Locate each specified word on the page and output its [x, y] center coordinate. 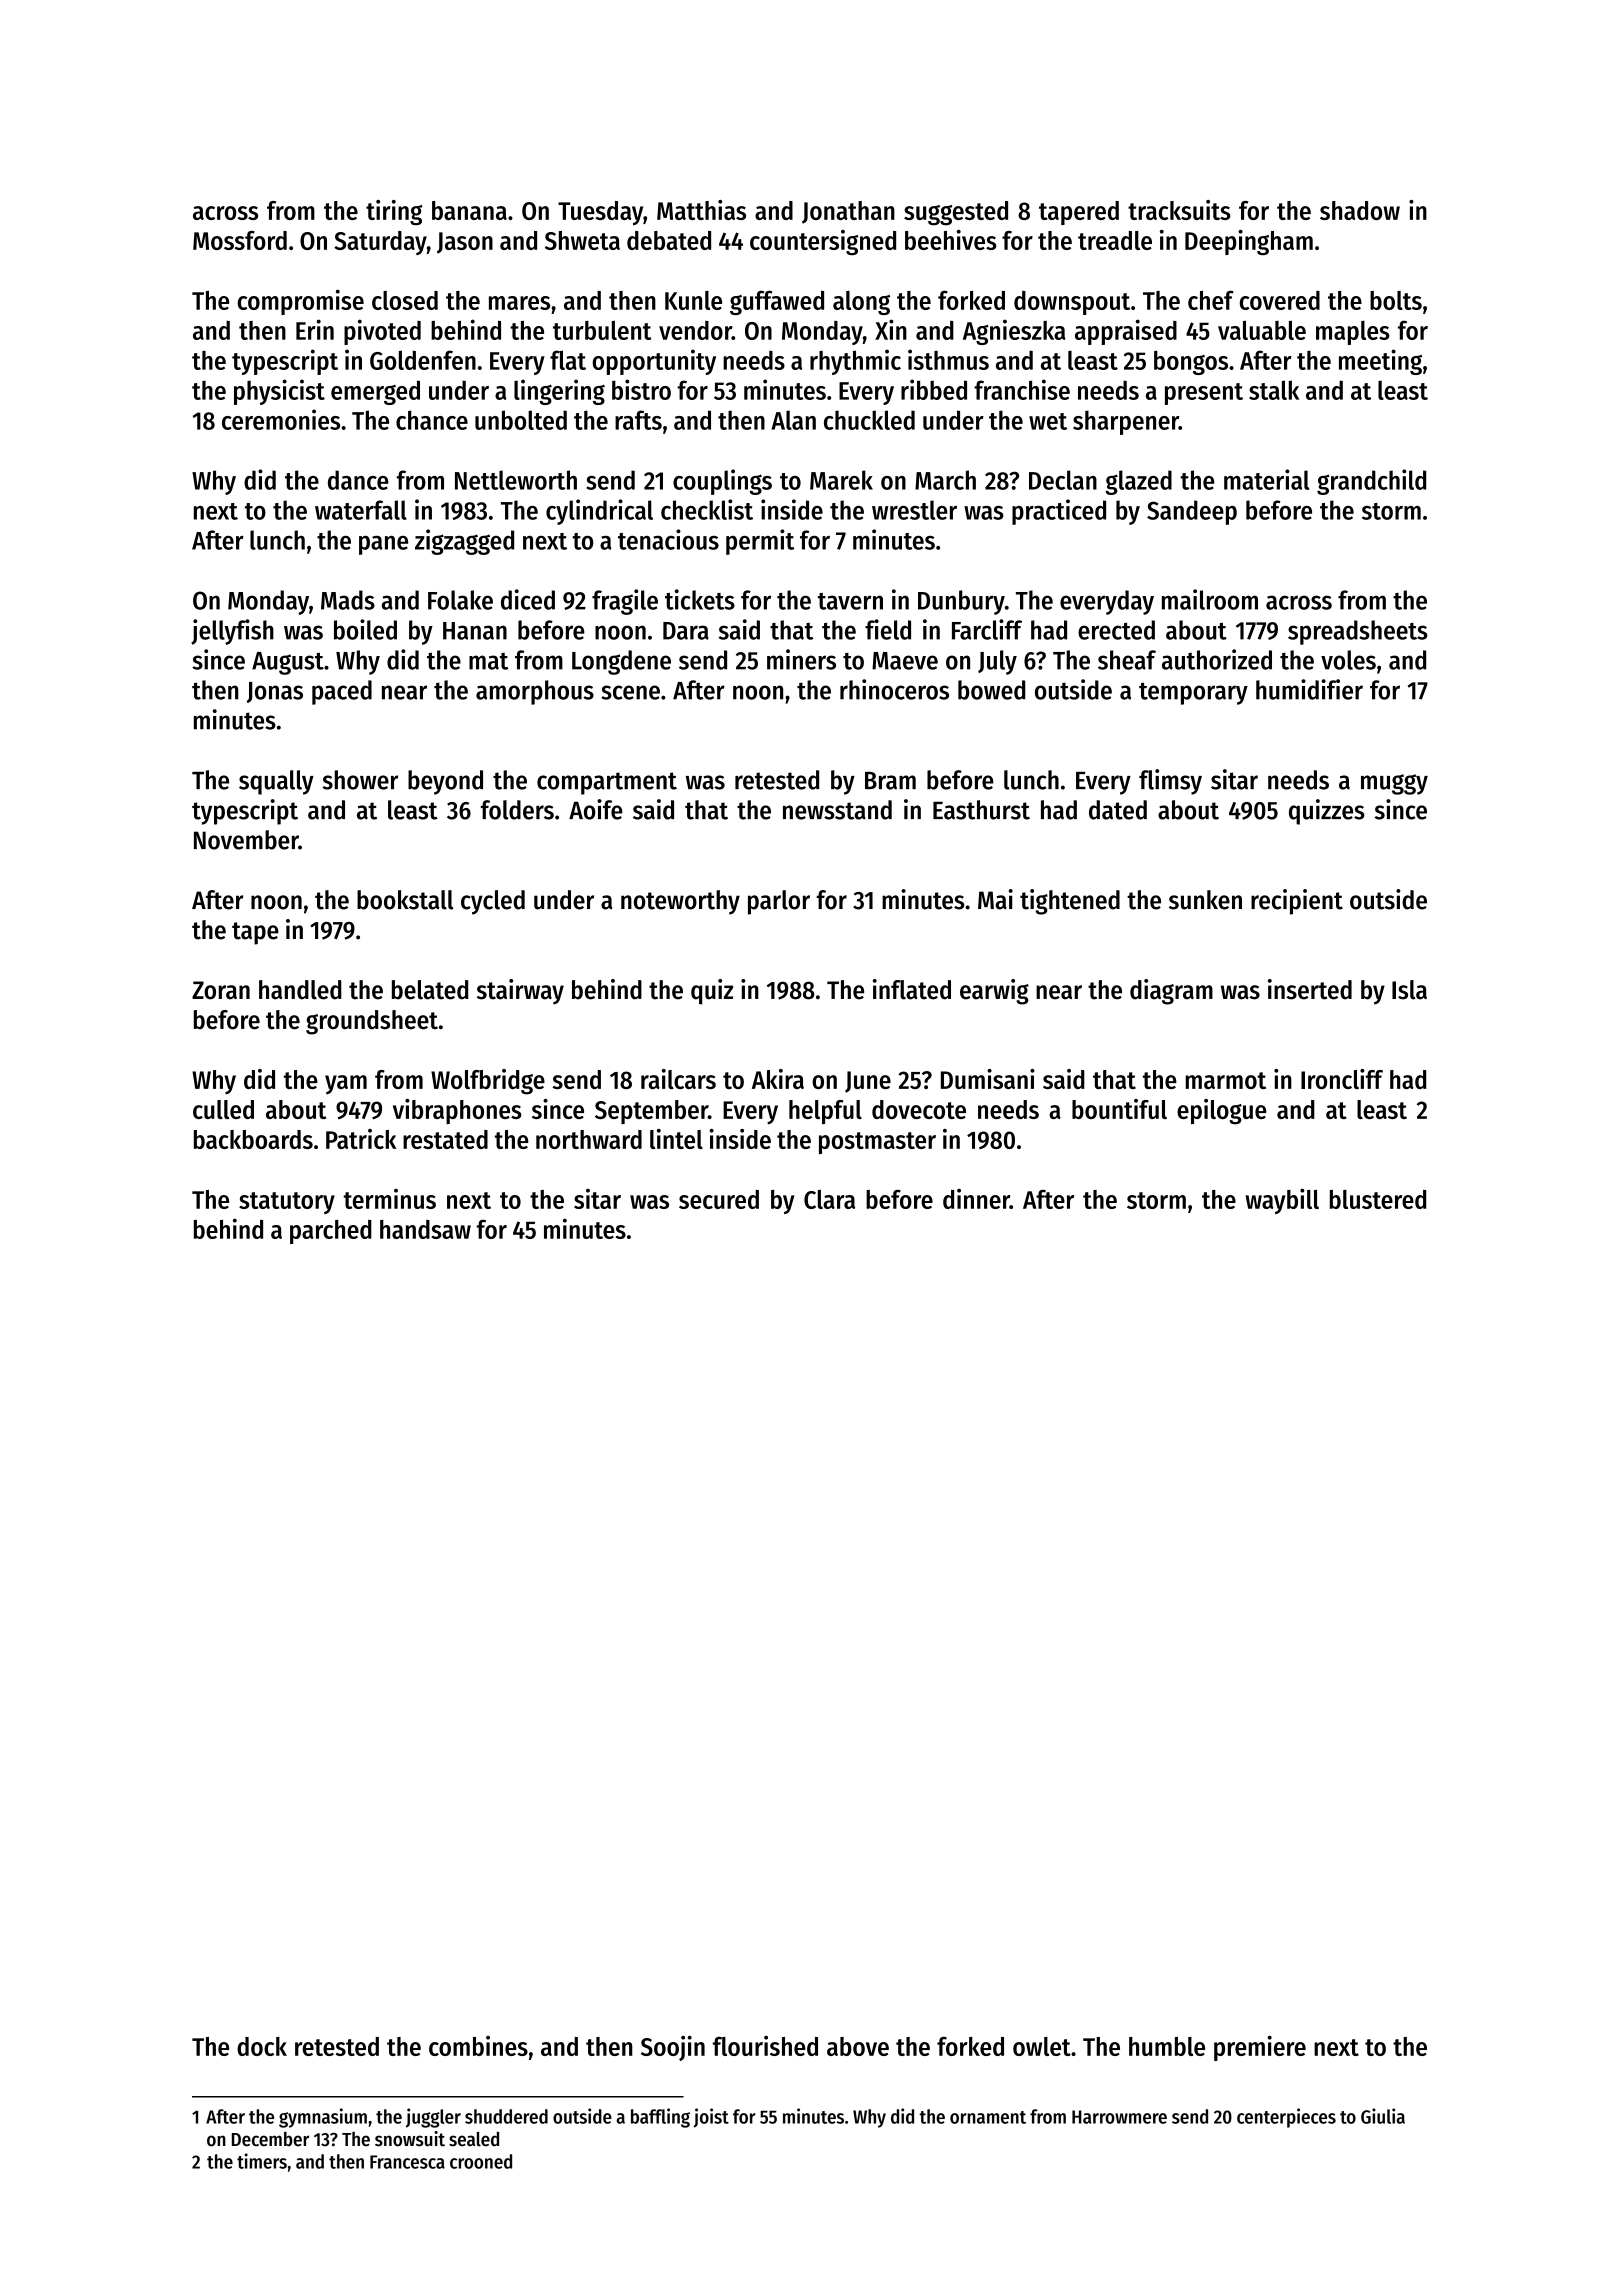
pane [383, 545]
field [888, 629]
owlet [1042, 2046]
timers [262, 2161]
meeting [1380, 362]
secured [719, 1199]
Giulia [1383, 2116]
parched [331, 1232]
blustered [1378, 1199]
